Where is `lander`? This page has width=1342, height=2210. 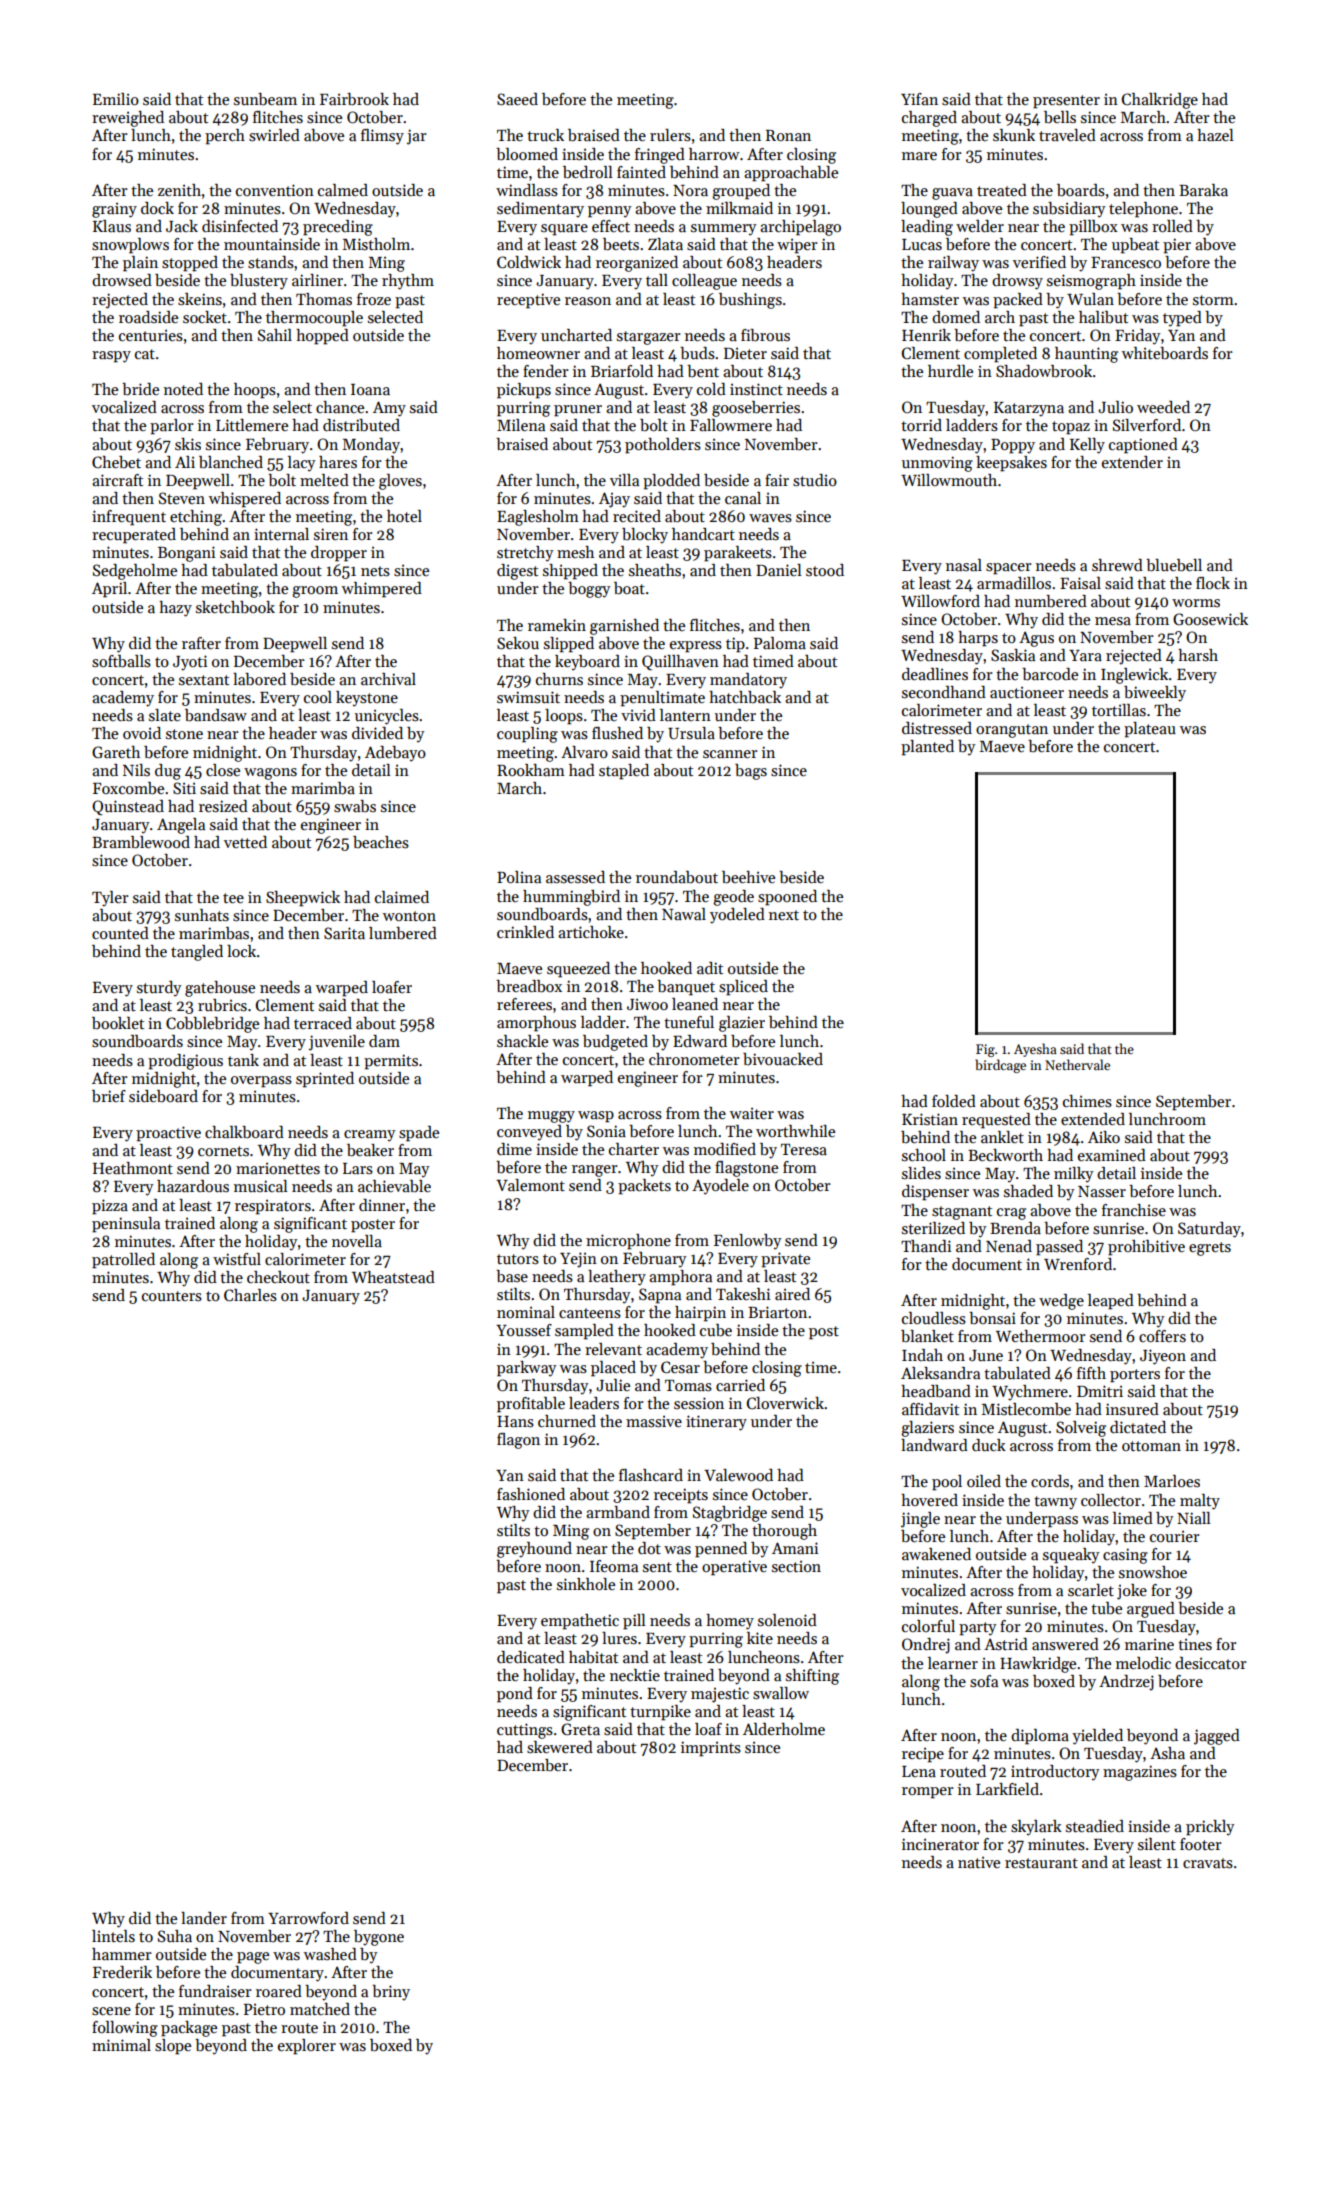 lander is located at coordinates (204, 1918).
